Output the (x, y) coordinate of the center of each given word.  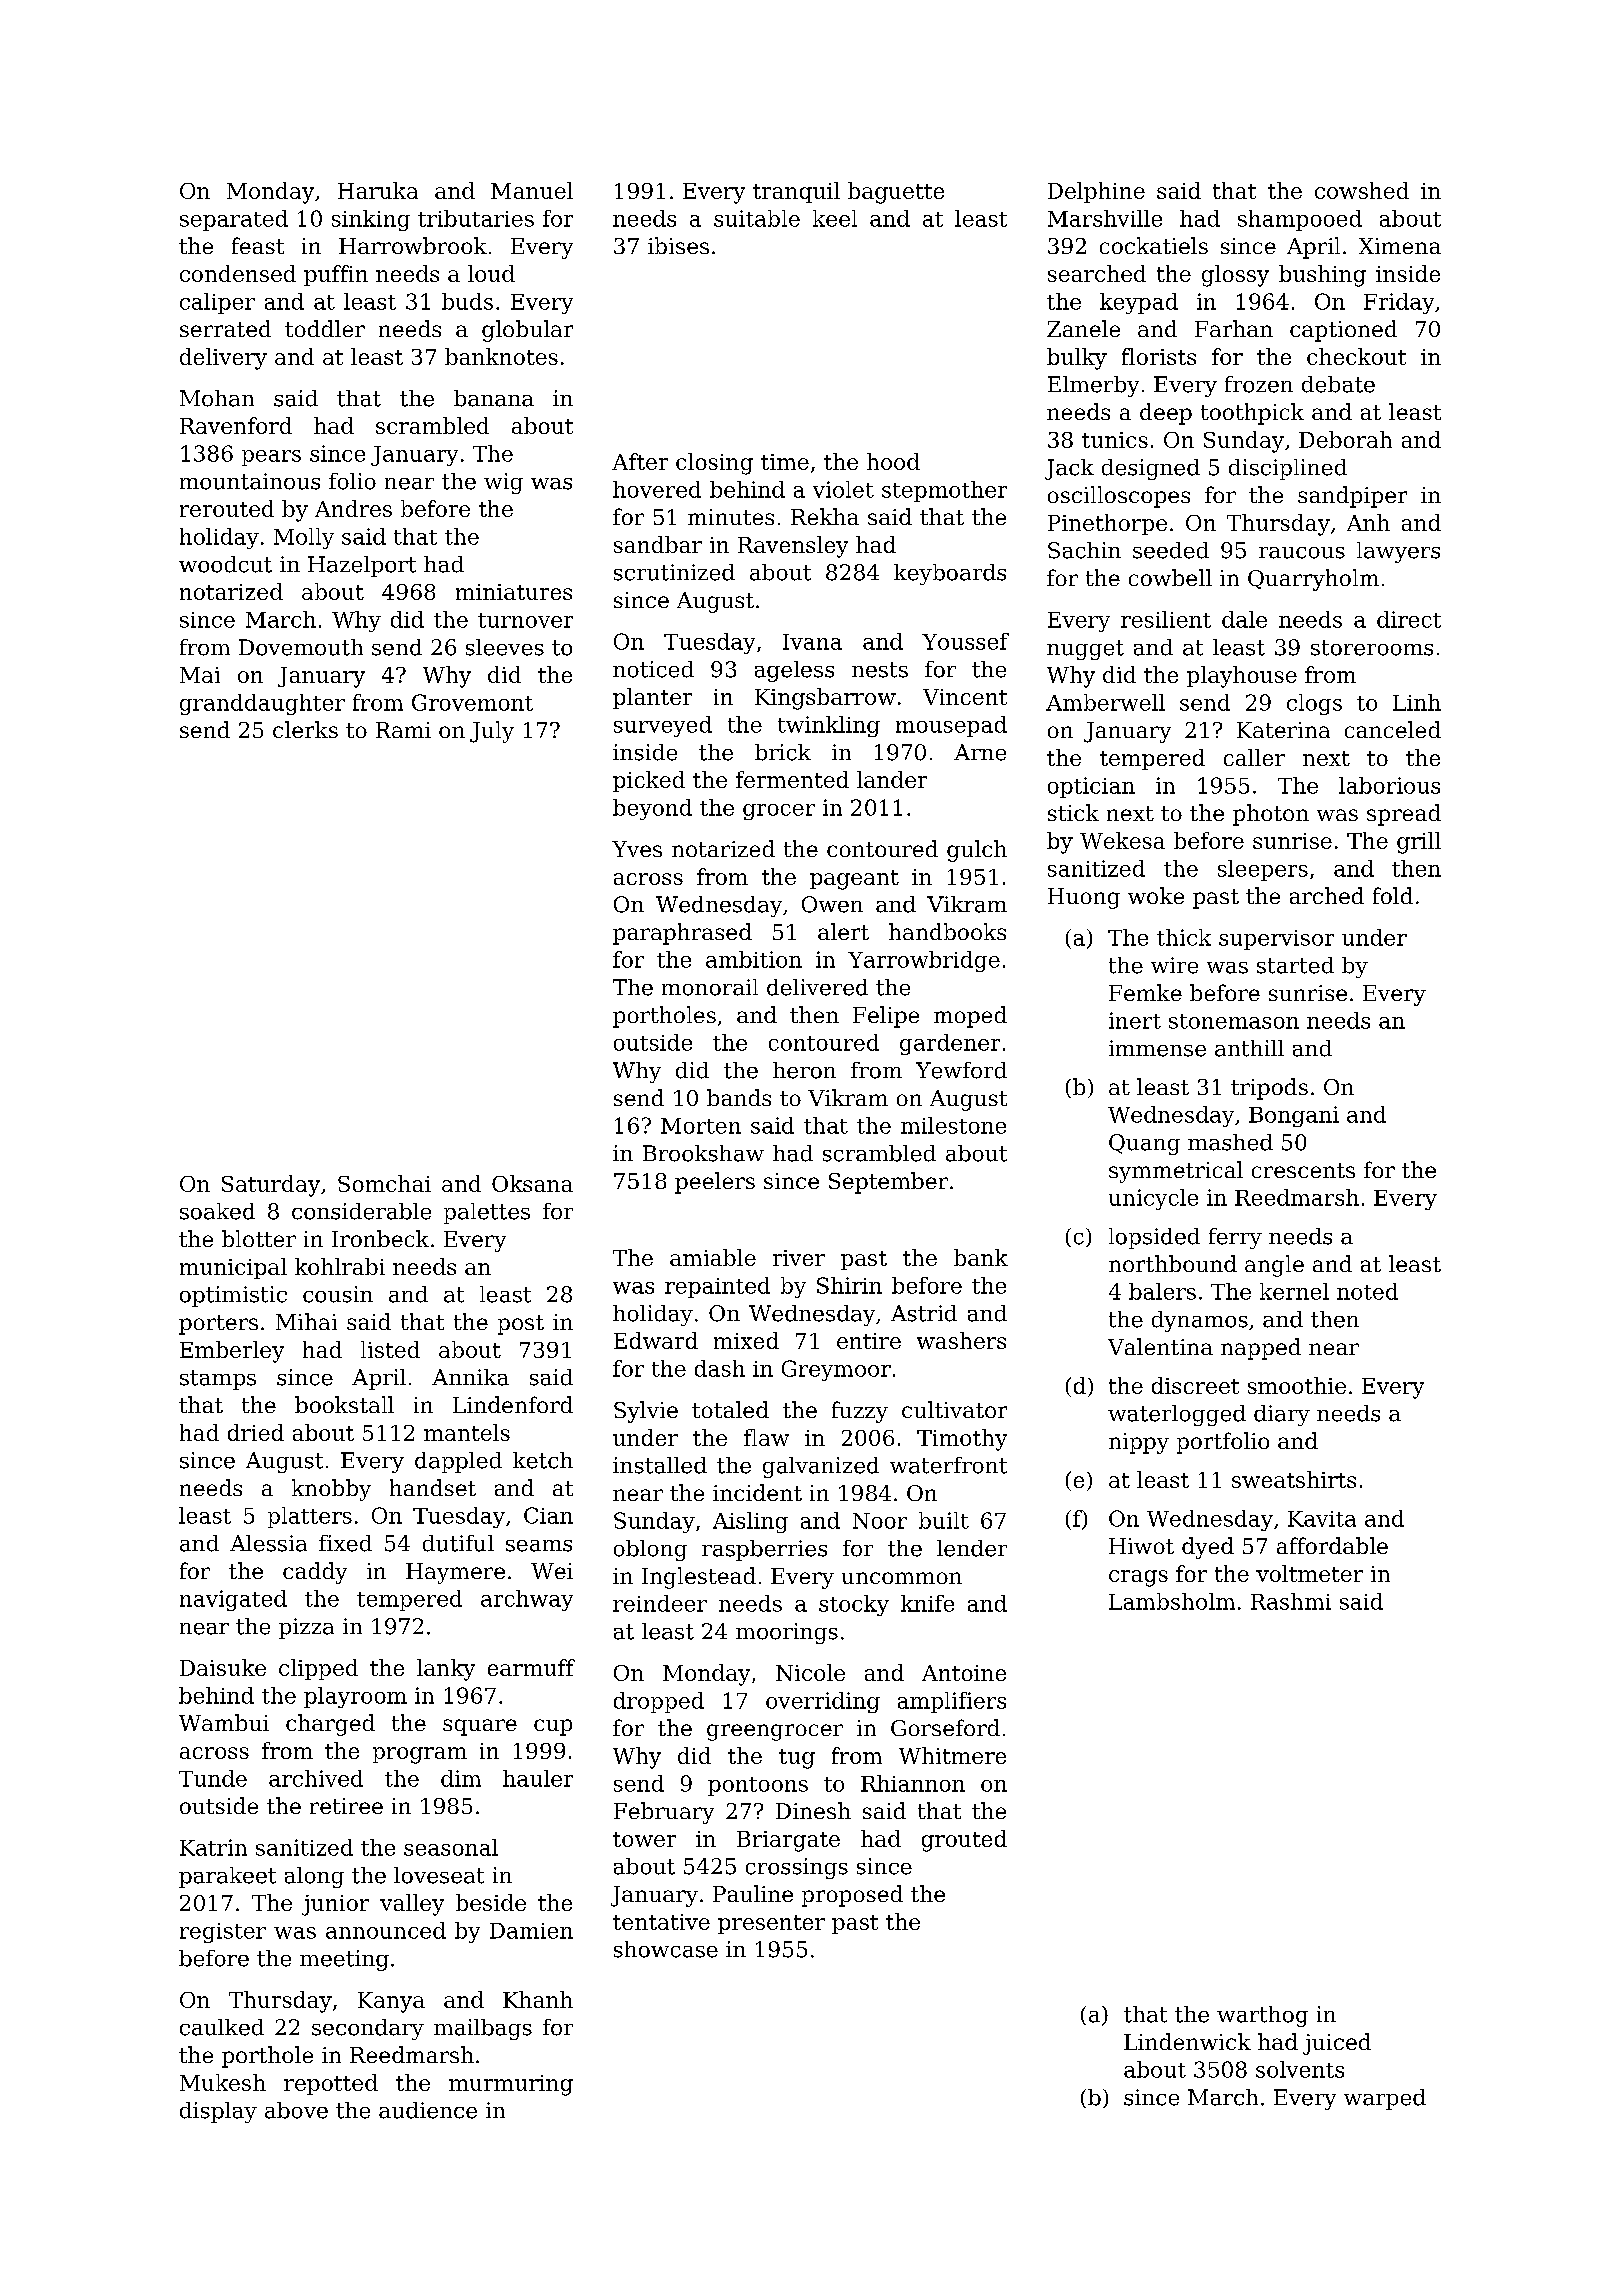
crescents (1303, 1170)
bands (739, 1097)
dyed (1208, 1548)
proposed (852, 1896)
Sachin (1084, 550)
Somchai (384, 1183)
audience (428, 2110)
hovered (657, 489)
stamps (218, 1380)
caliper (217, 303)
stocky (854, 1605)
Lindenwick (1187, 2041)
